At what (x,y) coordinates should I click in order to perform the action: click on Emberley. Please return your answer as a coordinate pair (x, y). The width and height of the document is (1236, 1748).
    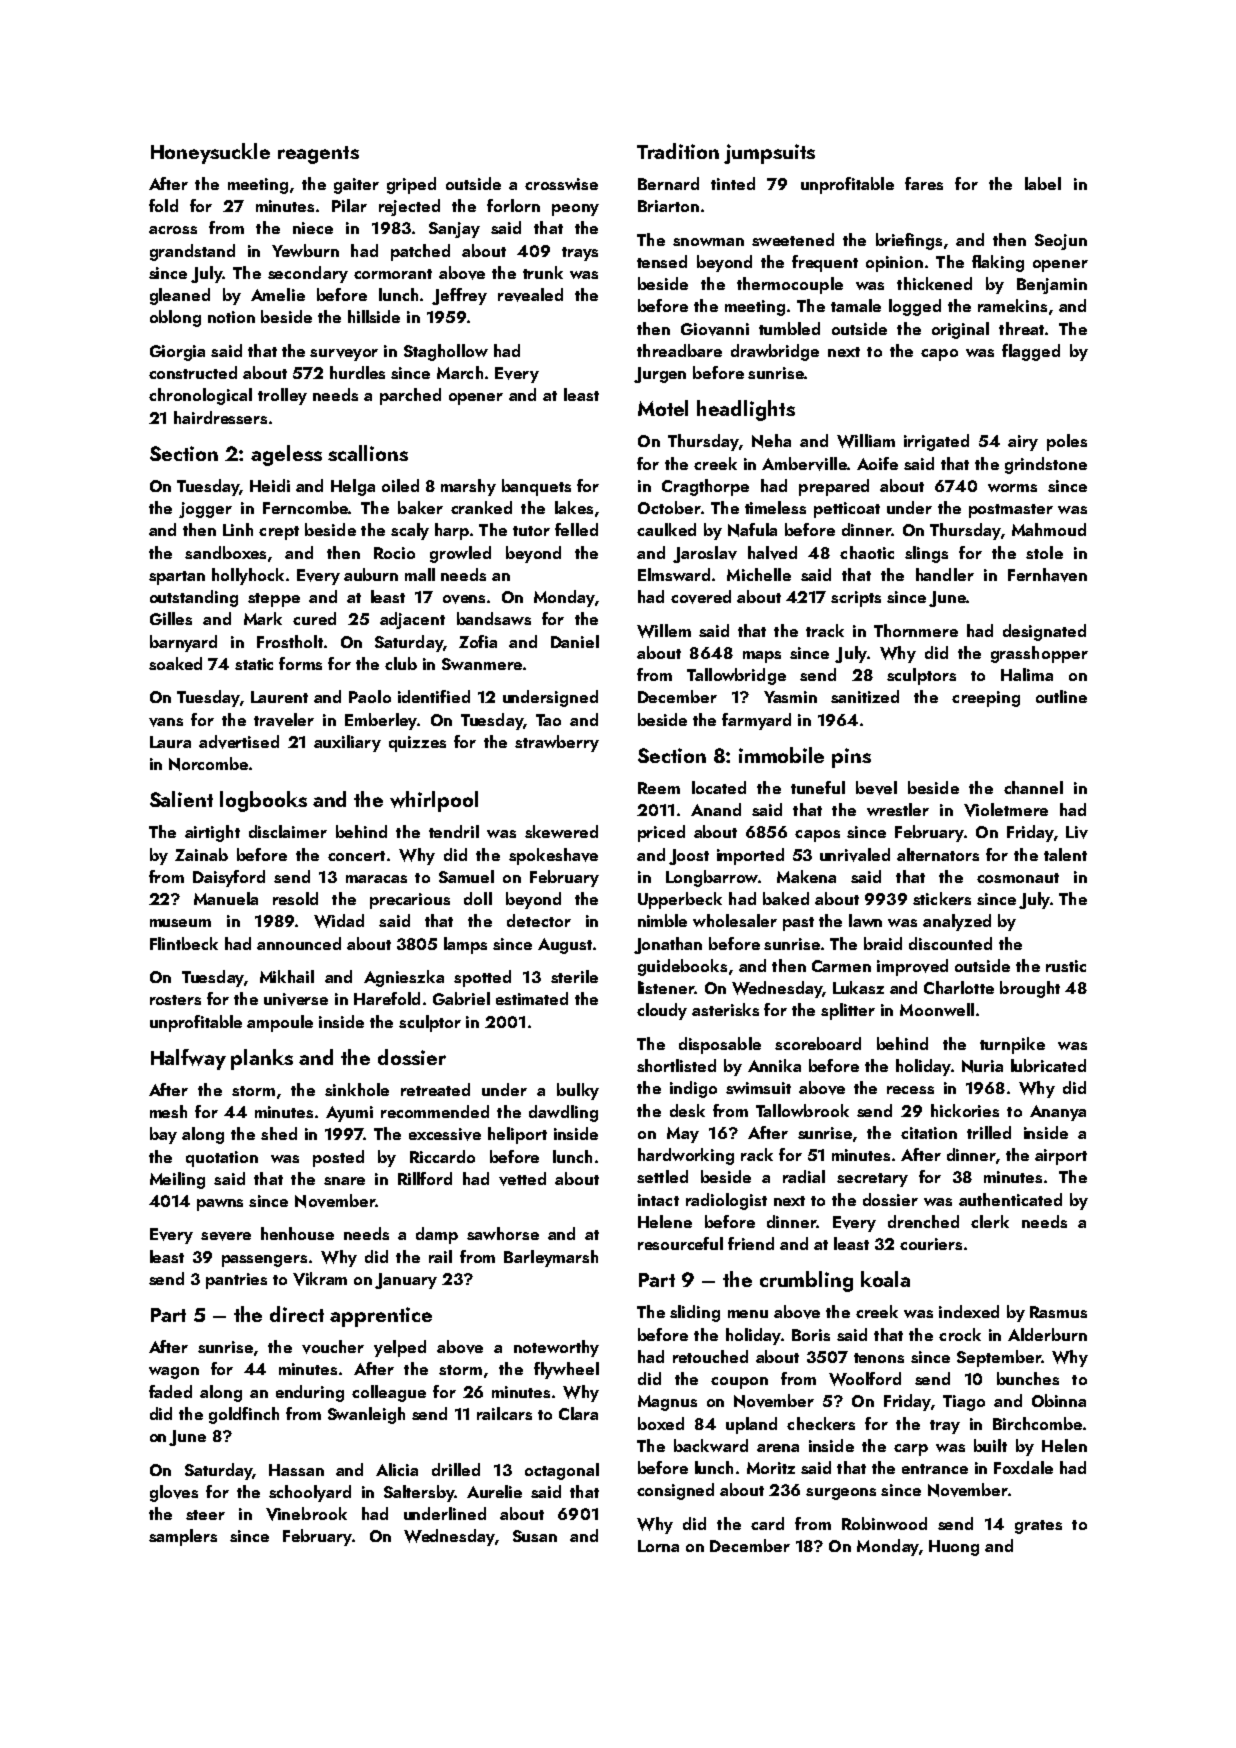
    Looking at the image, I should click on (381, 721).
